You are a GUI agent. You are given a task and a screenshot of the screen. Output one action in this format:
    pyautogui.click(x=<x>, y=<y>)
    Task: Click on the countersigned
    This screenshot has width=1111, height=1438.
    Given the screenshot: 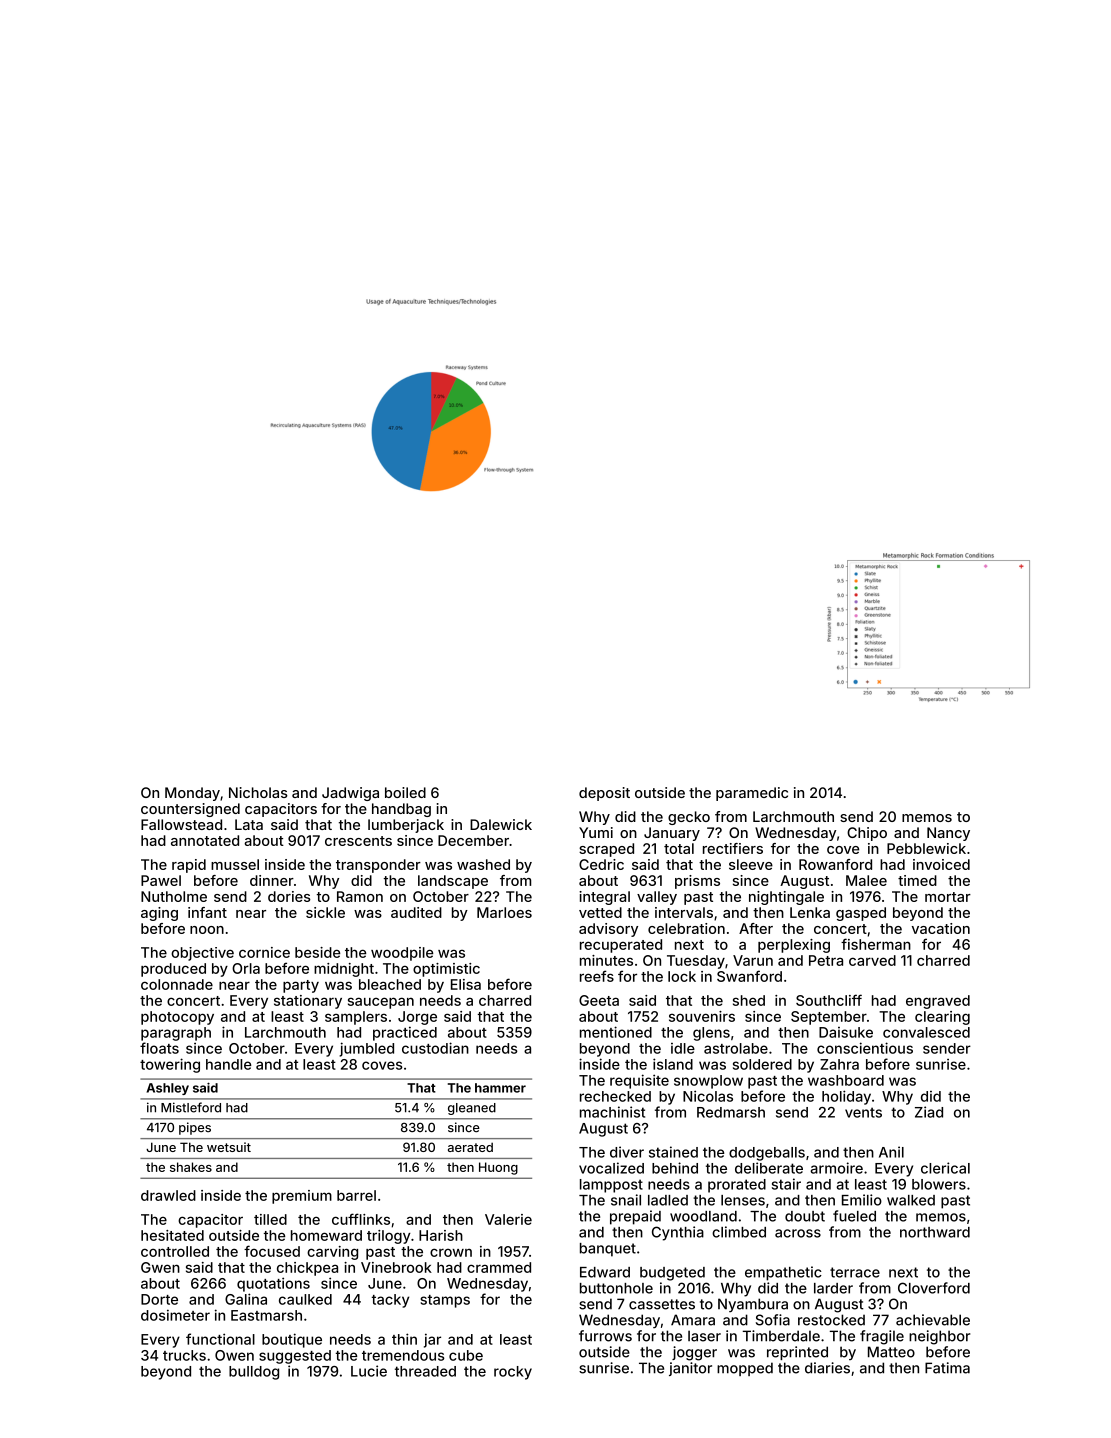 What is the action you would take?
    pyautogui.click(x=190, y=810)
